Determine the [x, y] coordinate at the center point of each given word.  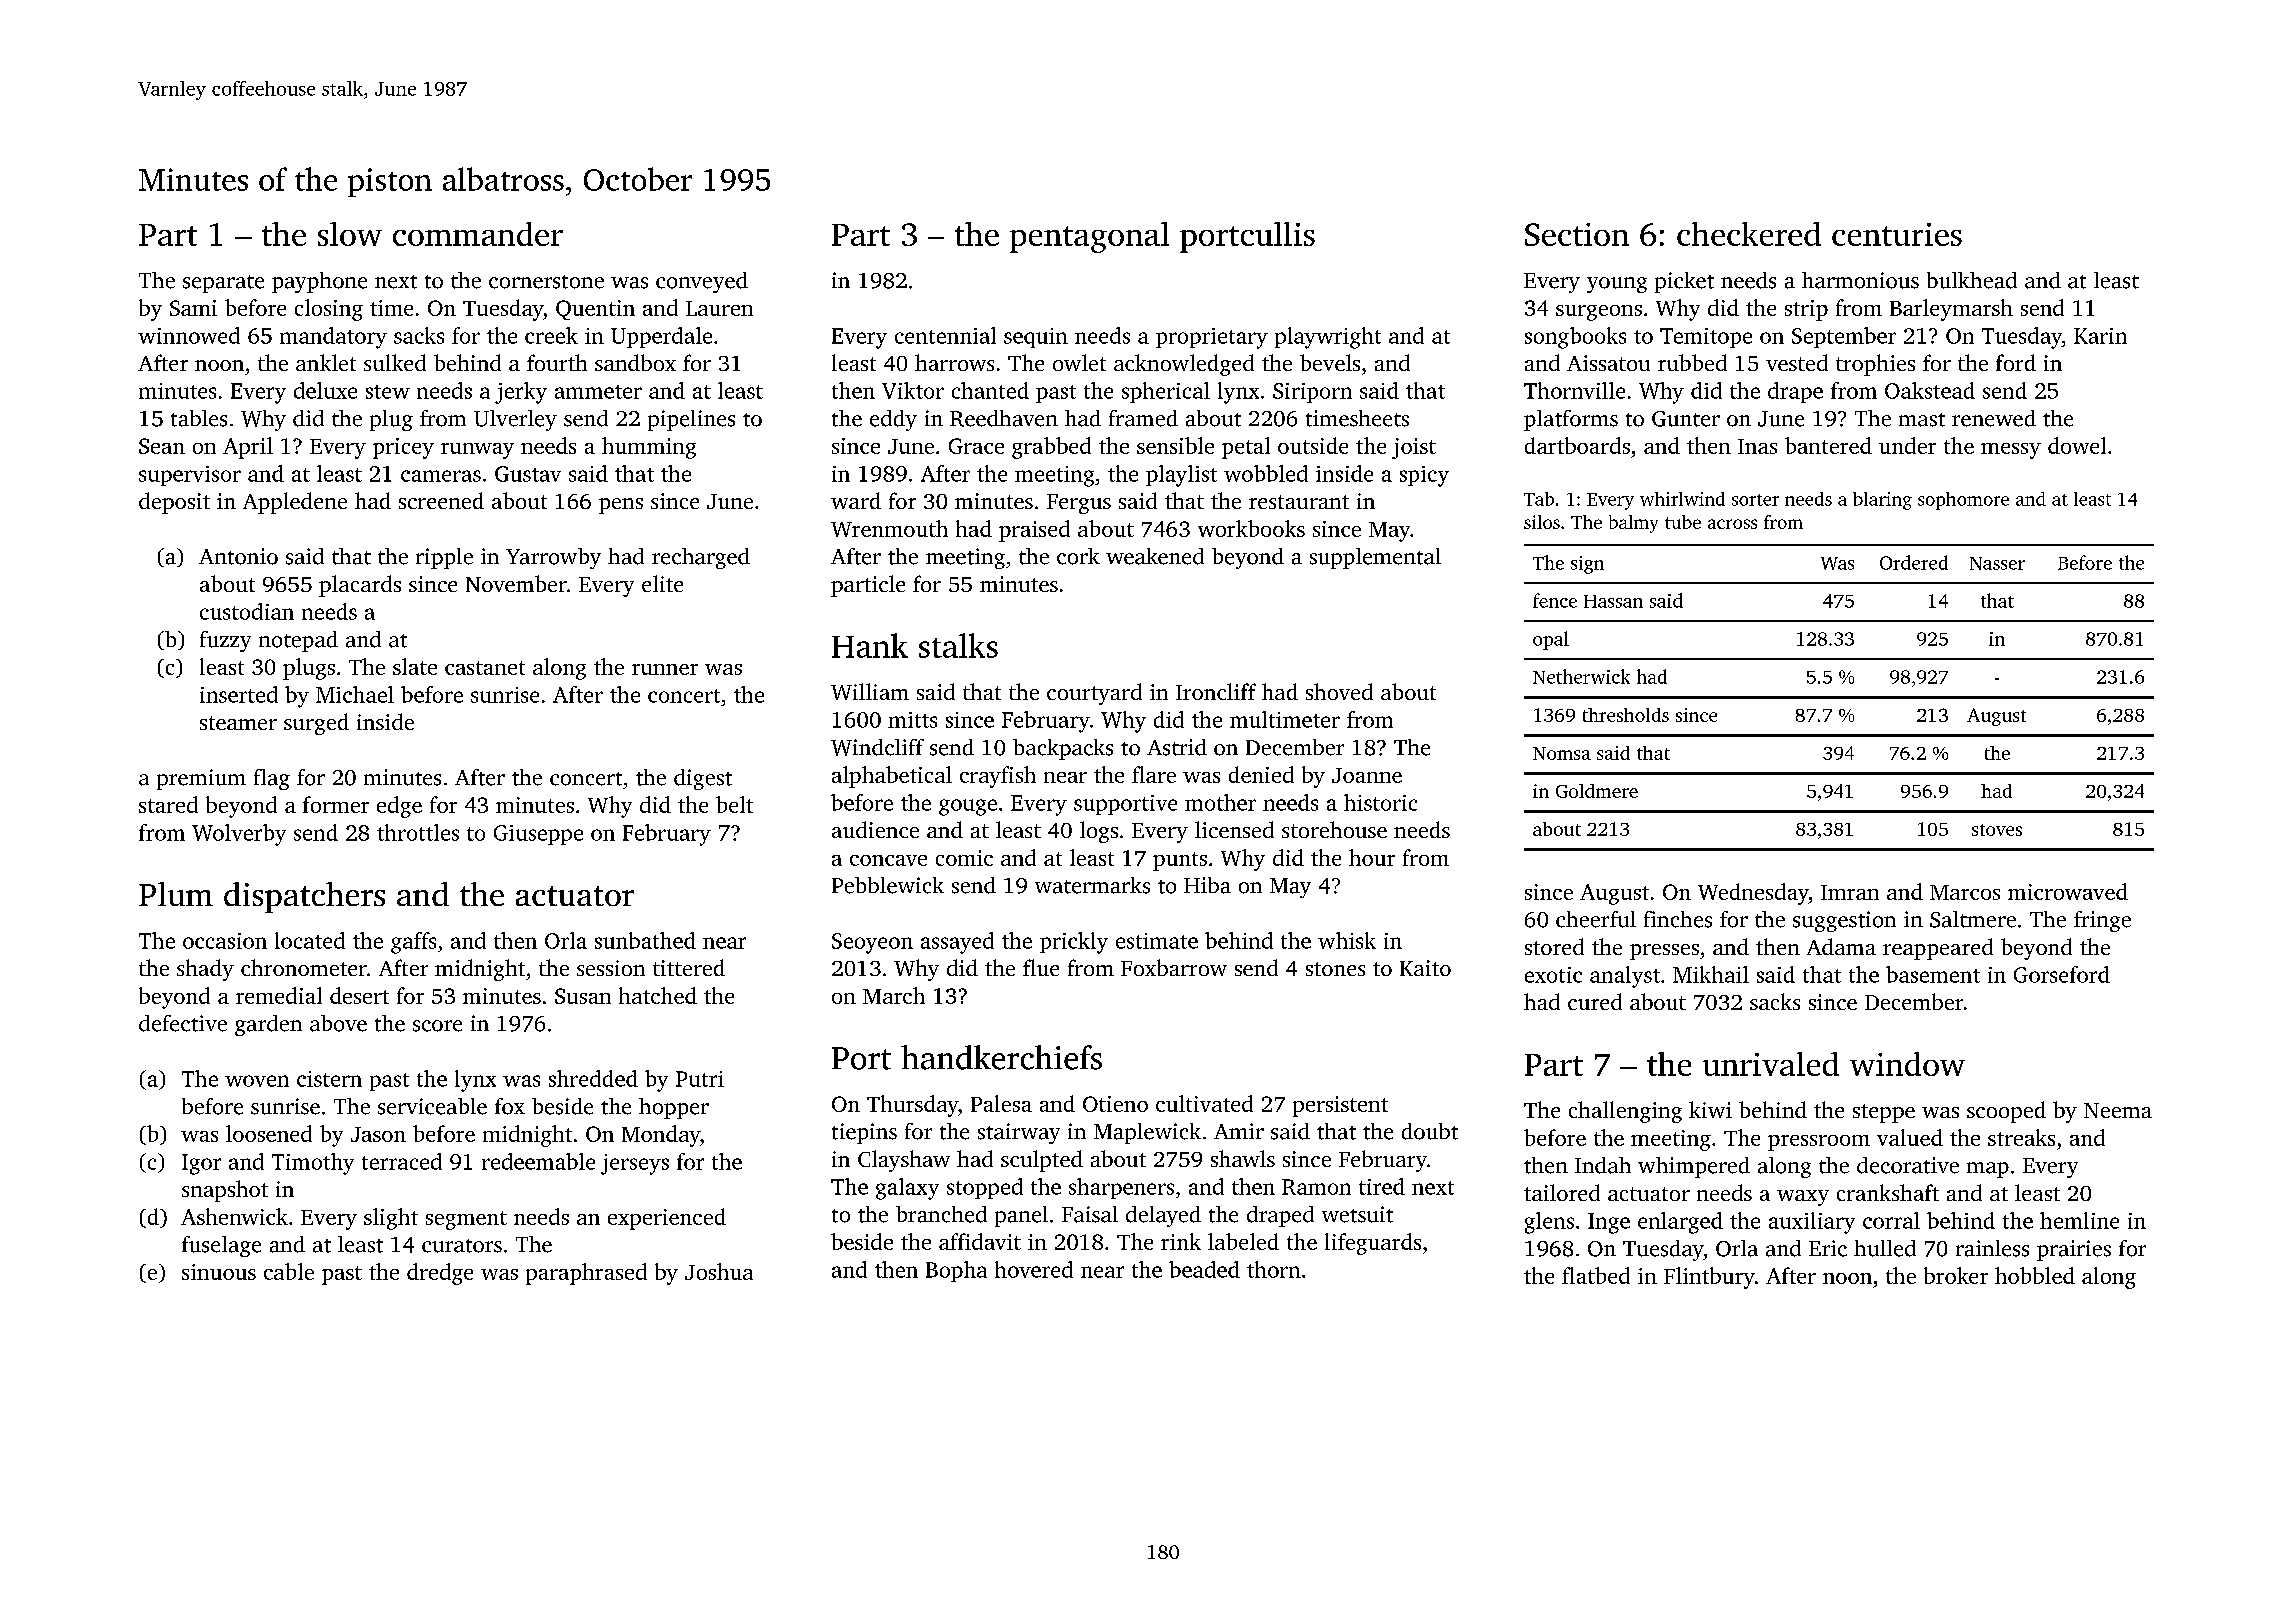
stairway [1019, 1133]
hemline [2079, 1220]
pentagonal [1089, 237]
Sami [193, 308]
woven [257, 1081]
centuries [1897, 234]
